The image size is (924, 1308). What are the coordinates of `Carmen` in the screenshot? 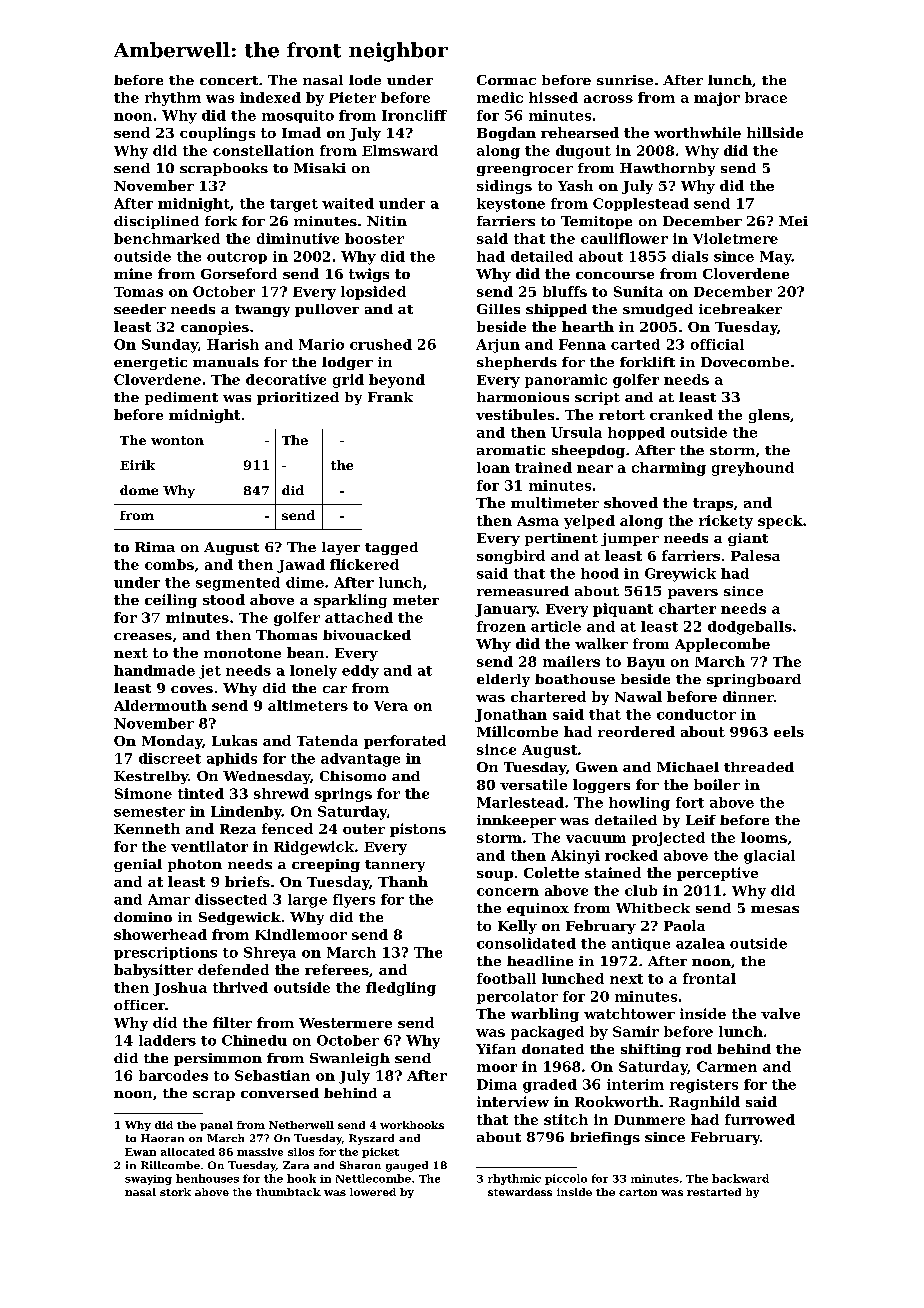 It's located at (727, 1066).
